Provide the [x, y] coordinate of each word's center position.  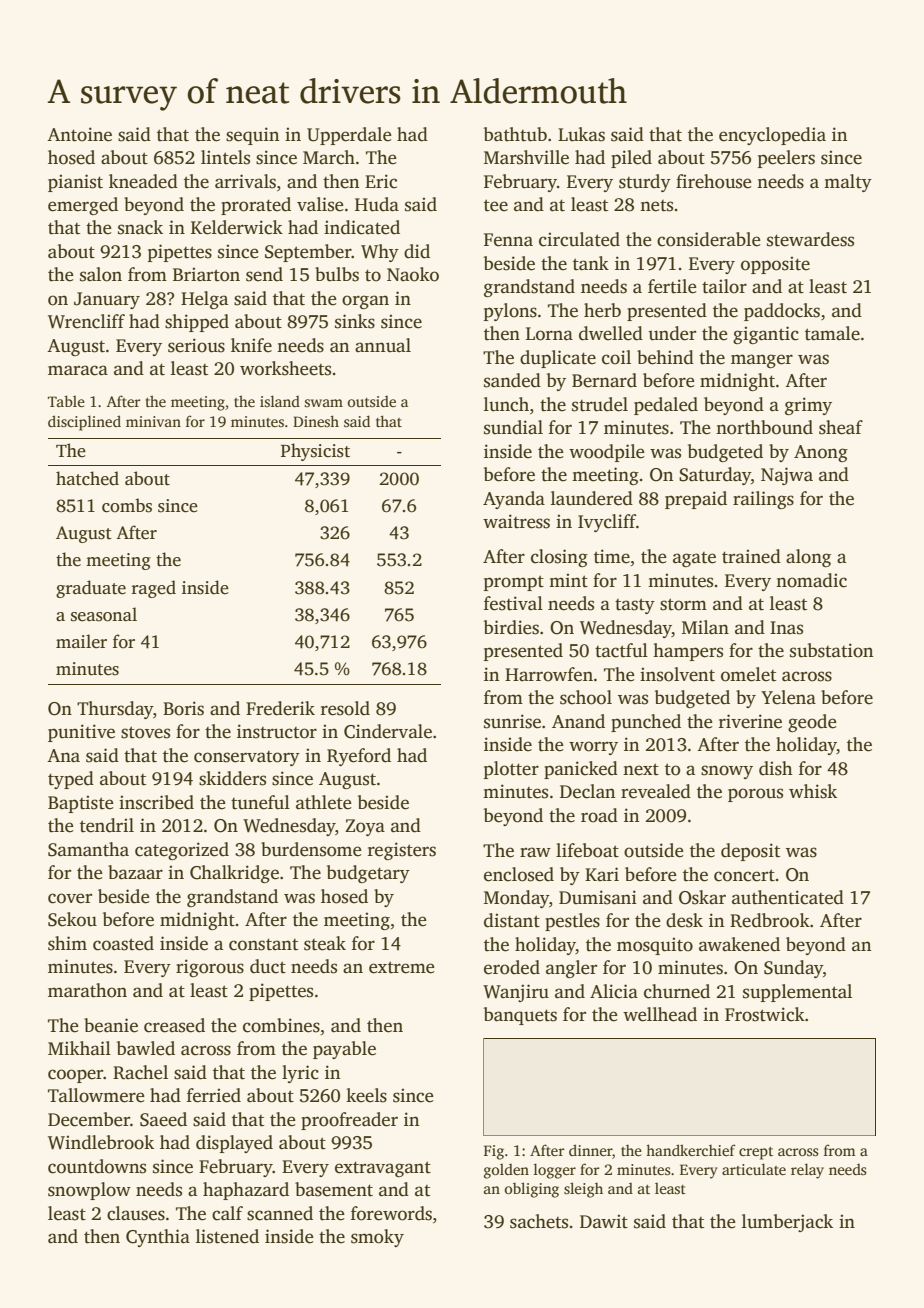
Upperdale [349, 136]
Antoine [79, 134]
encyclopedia [772, 136]
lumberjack [787, 1223]
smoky [377, 1238]
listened [227, 1236]
